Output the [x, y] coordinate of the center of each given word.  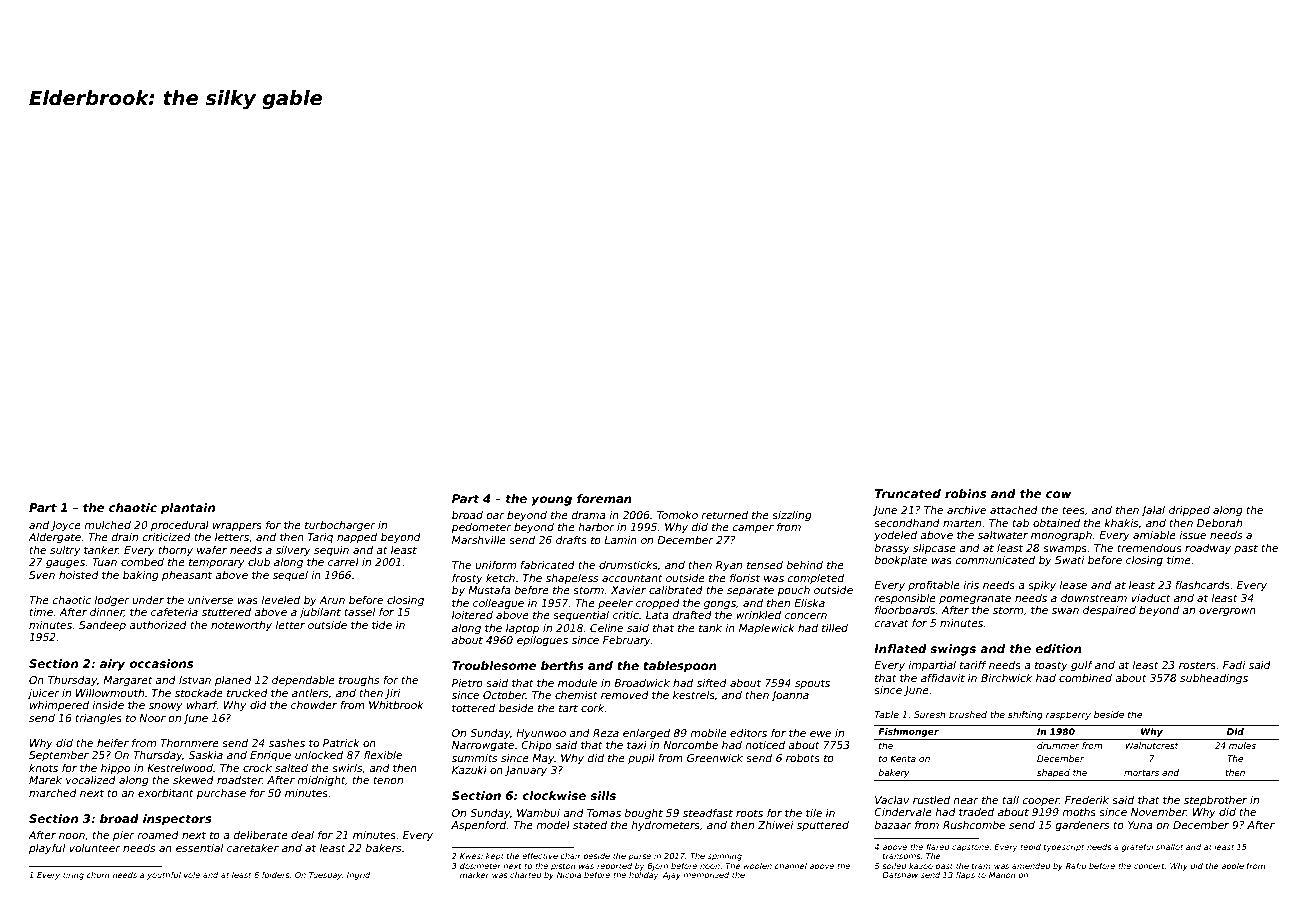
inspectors [177, 820]
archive [966, 510]
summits [474, 758]
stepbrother [1215, 801]
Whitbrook [396, 705]
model [553, 825]
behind [804, 565]
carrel [343, 562]
